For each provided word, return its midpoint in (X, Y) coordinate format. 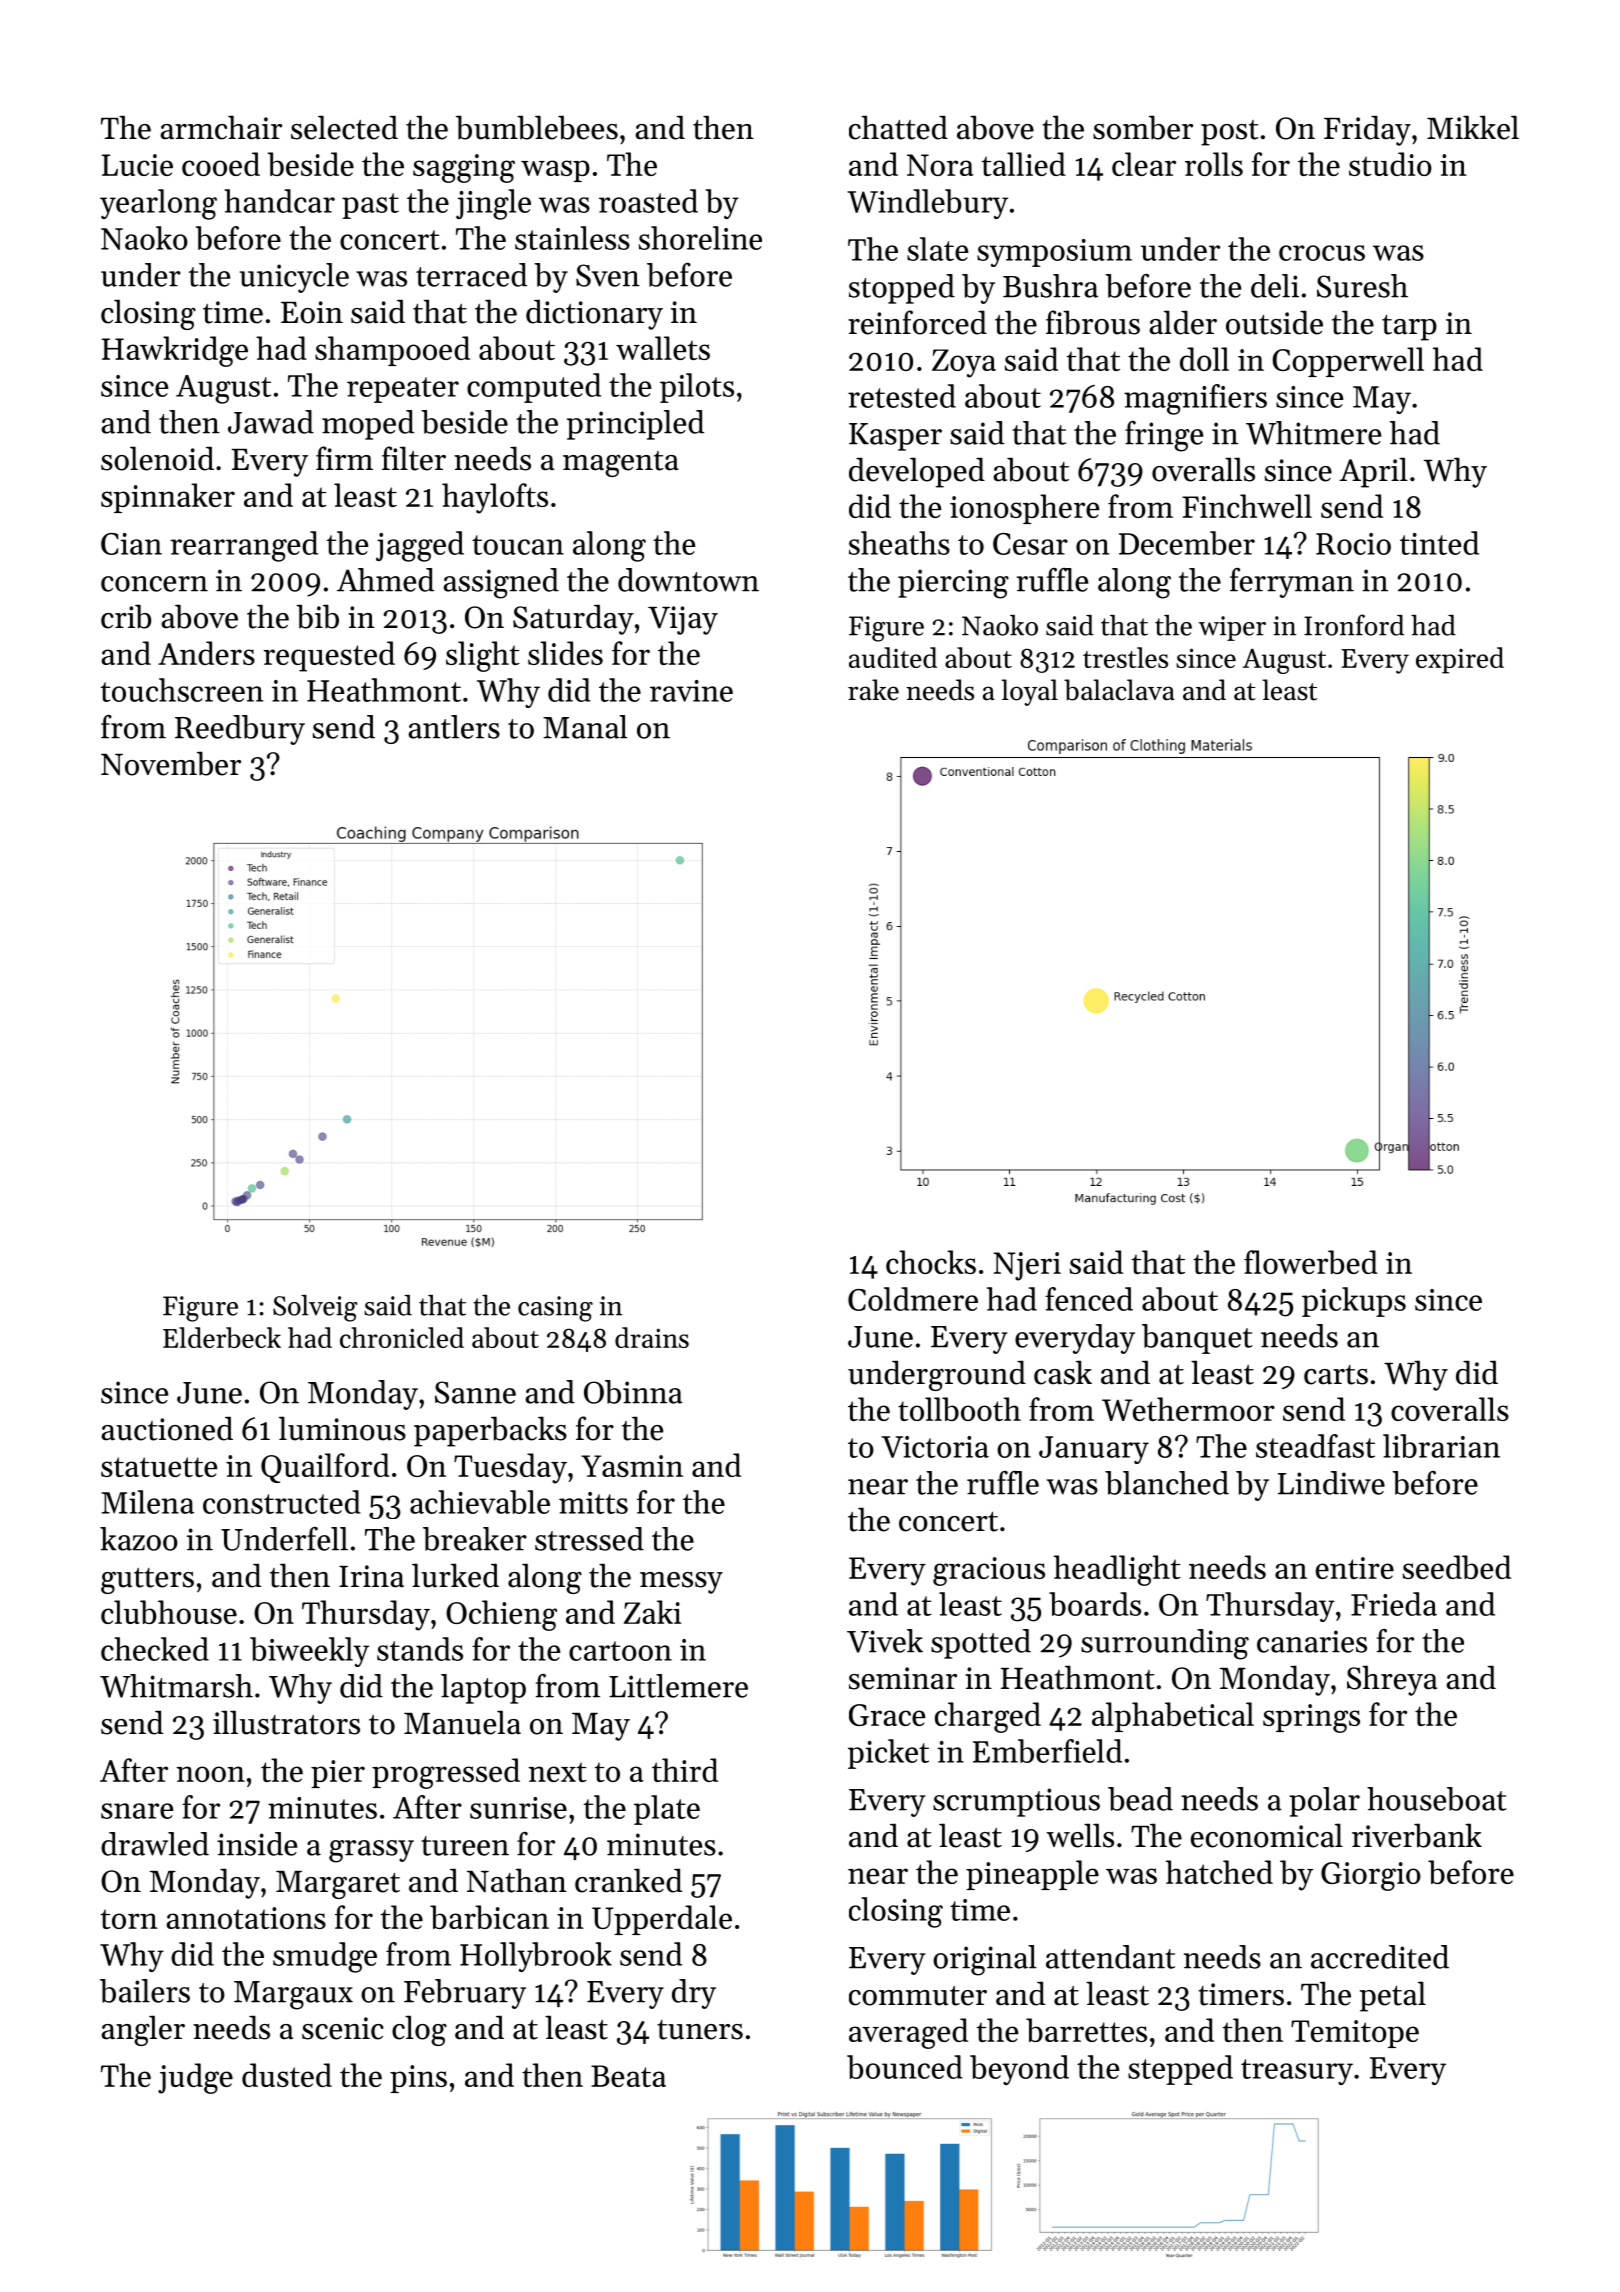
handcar (279, 201)
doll (1204, 359)
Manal (585, 727)
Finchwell (1247, 506)
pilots (697, 388)
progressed (446, 1773)
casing (555, 1309)
